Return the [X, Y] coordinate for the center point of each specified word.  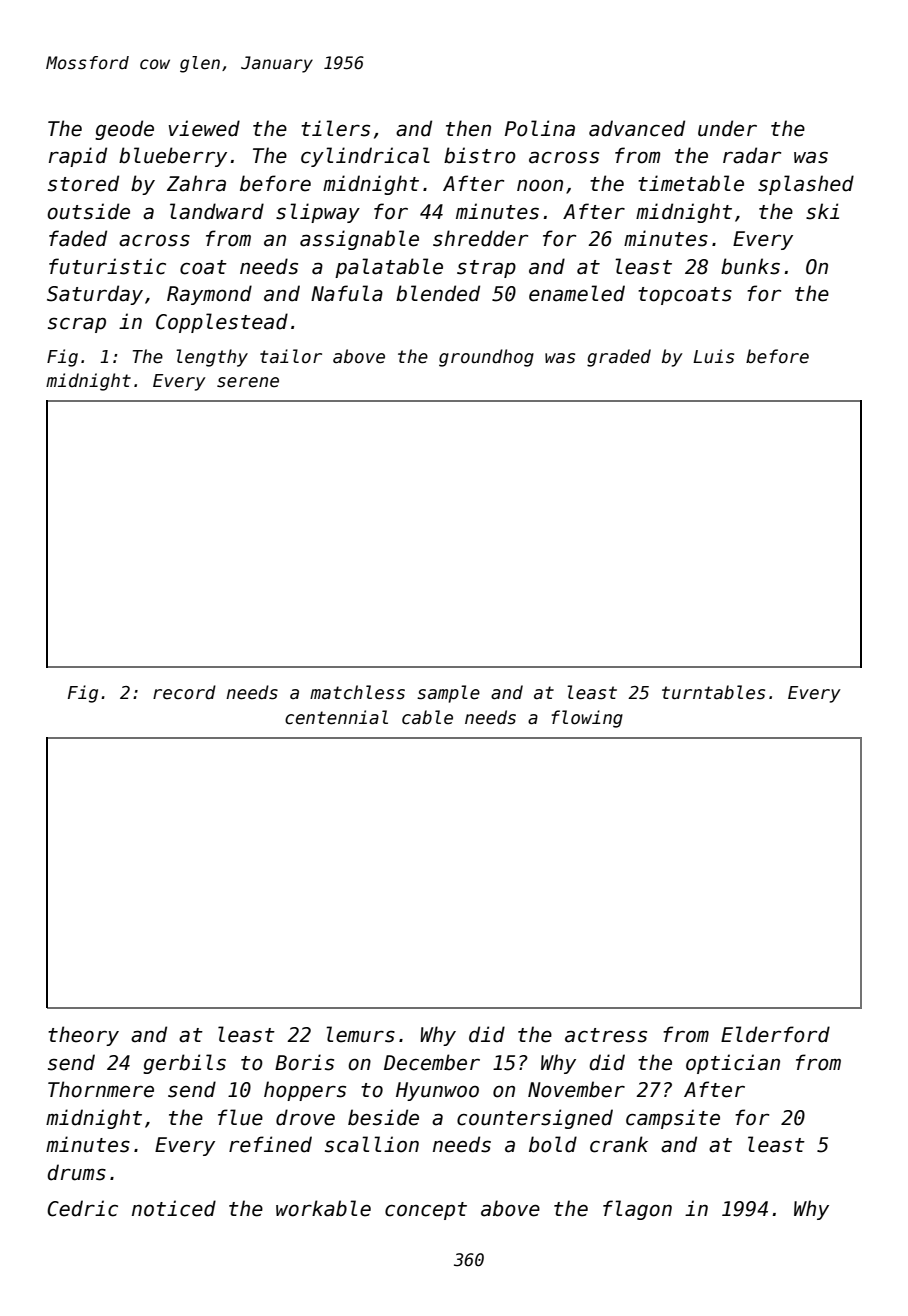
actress [606, 1035]
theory [83, 1036]
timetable [691, 183]
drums [76, 1172]
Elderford [775, 1034]
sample [448, 694]
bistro [480, 155]
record [184, 692]
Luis [713, 356]
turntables [713, 692]
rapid [78, 157]
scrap [77, 325]
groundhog [486, 358]
